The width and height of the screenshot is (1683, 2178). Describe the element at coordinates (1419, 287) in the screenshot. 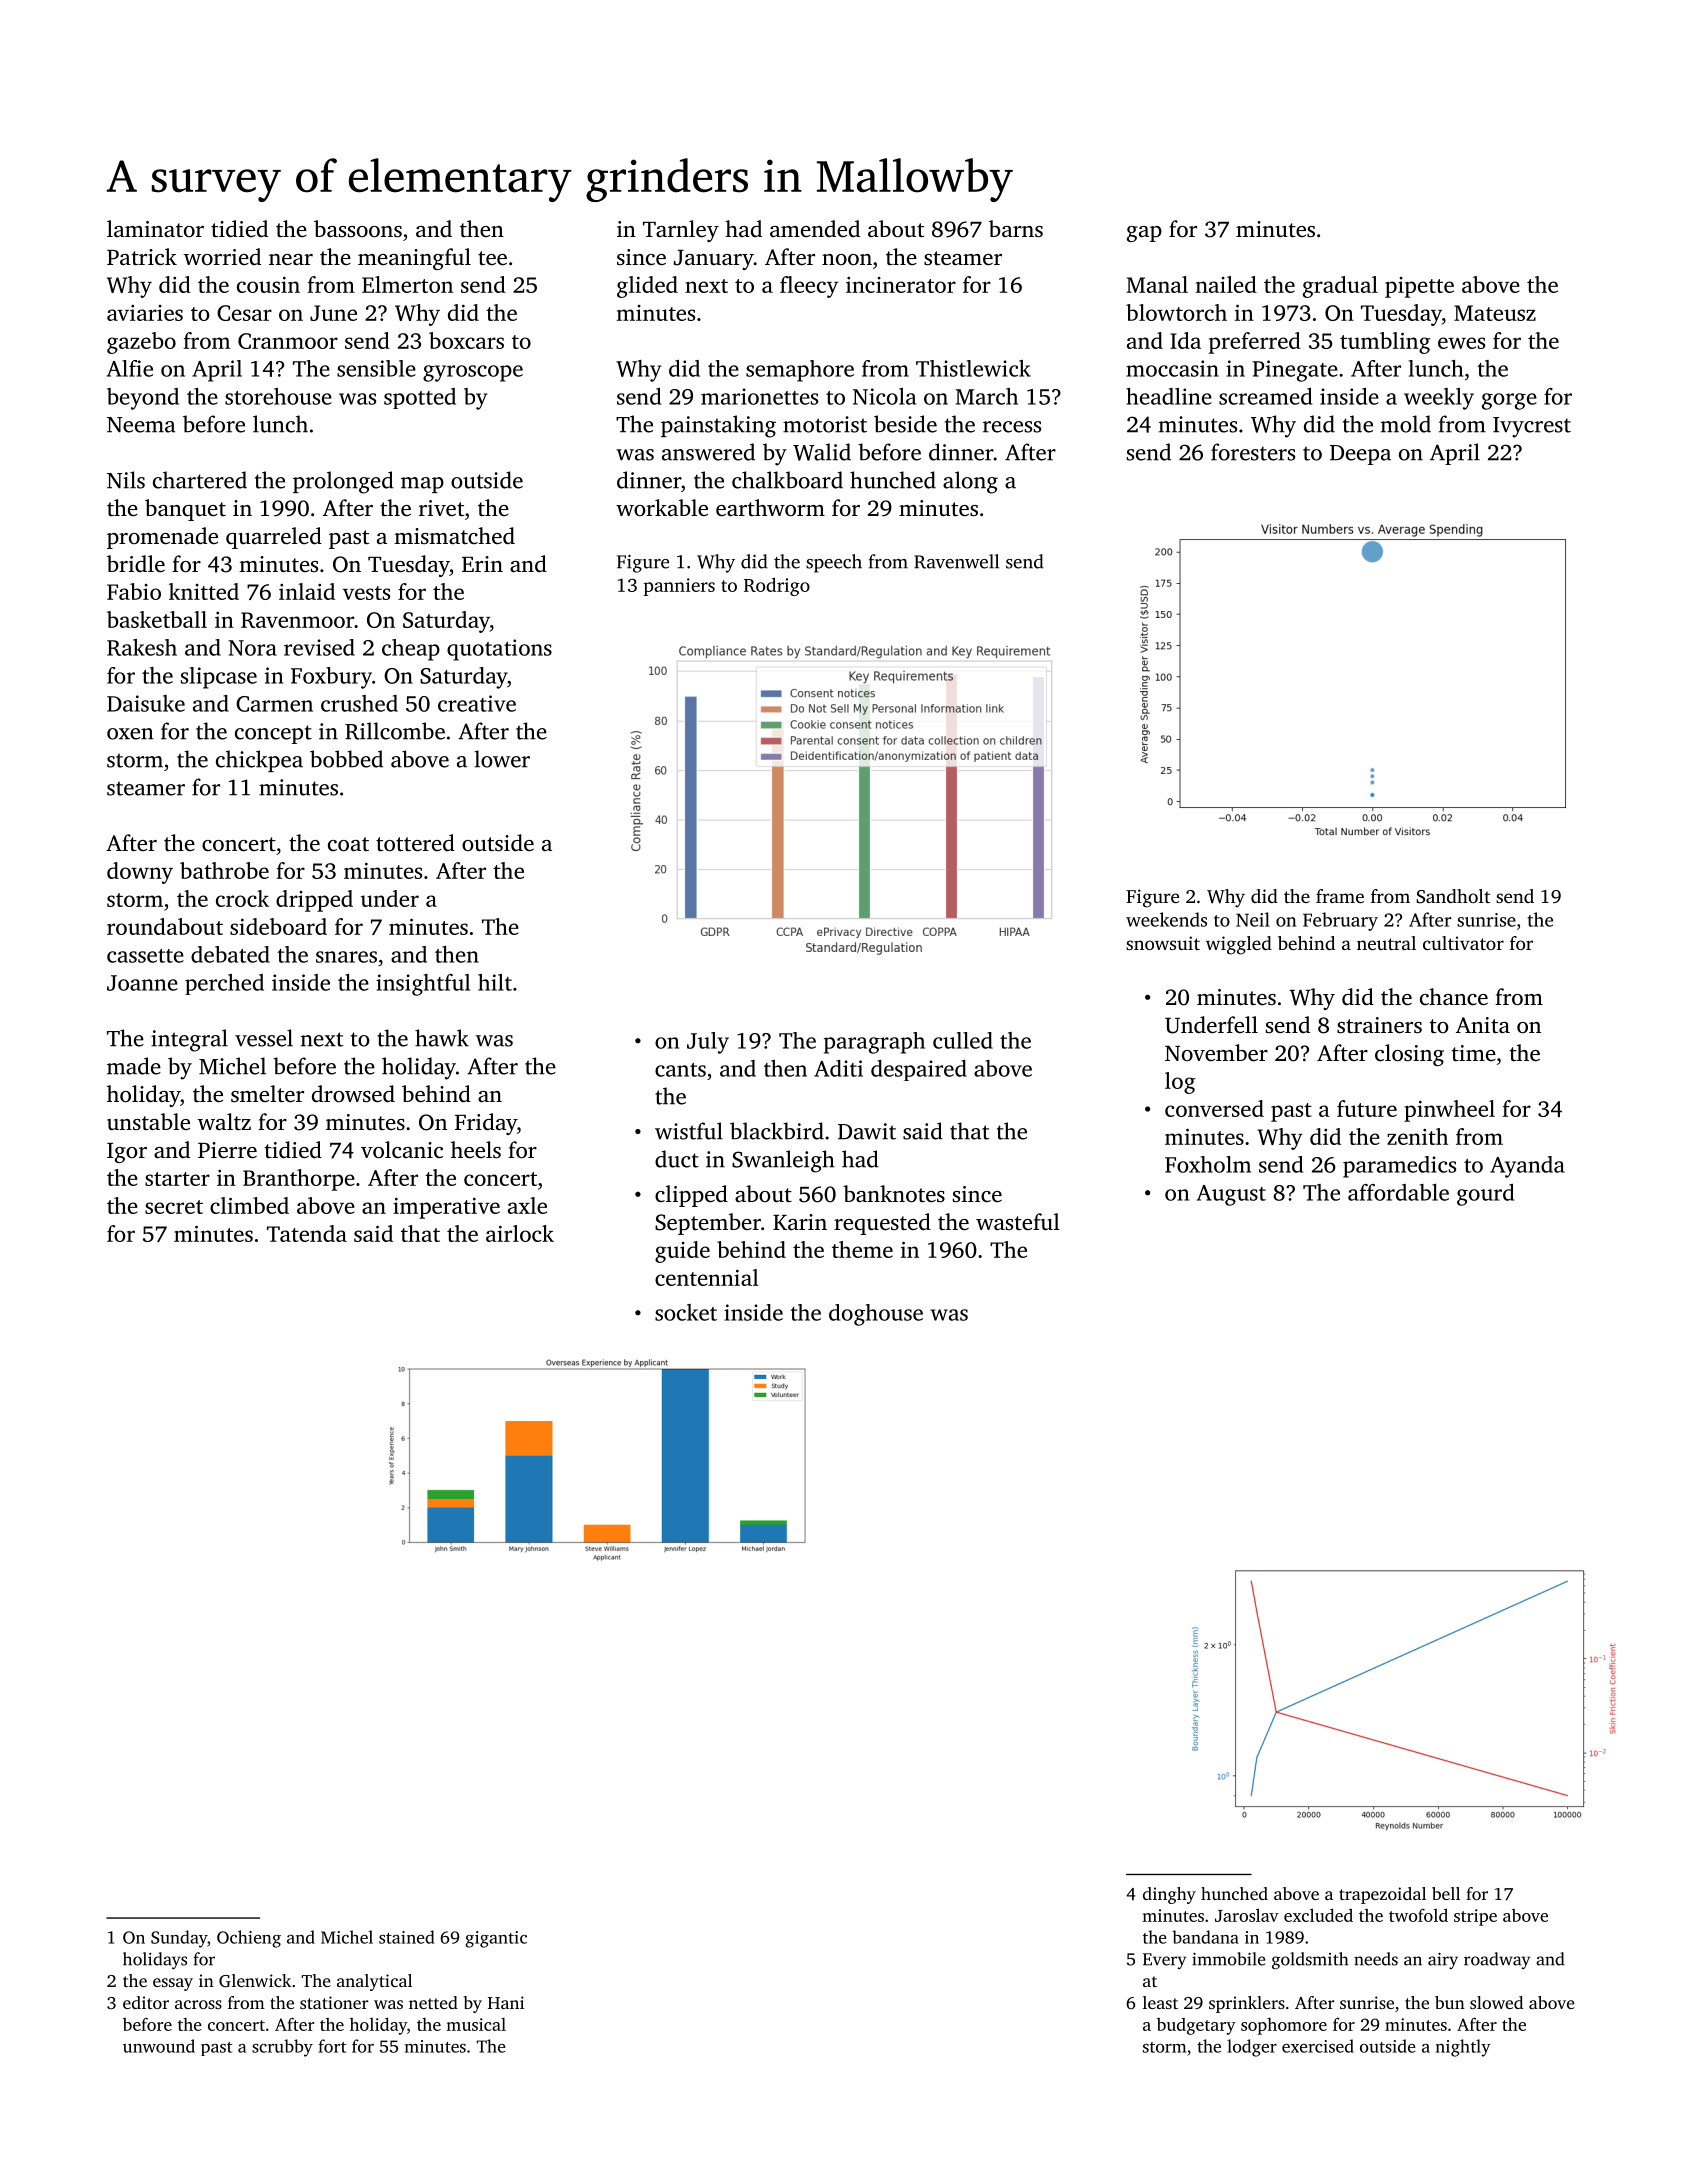

I see `pipette` at that location.
